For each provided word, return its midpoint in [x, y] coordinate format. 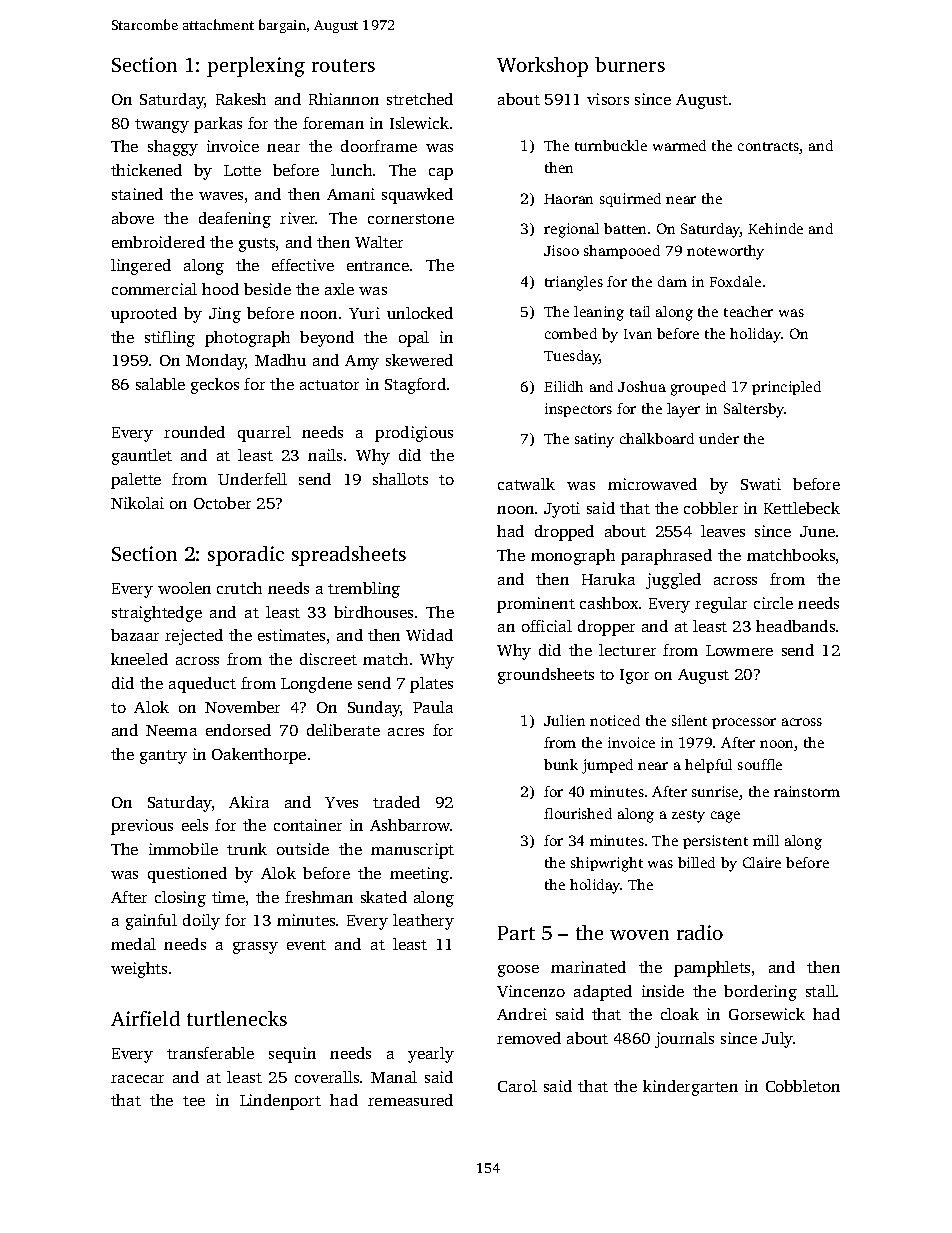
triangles [574, 283]
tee [194, 1101]
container [308, 825]
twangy [162, 126]
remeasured [410, 1100]
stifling [170, 339]
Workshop [542, 67]
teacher [748, 311]
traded [396, 802]
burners [630, 64]
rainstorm [807, 791]
